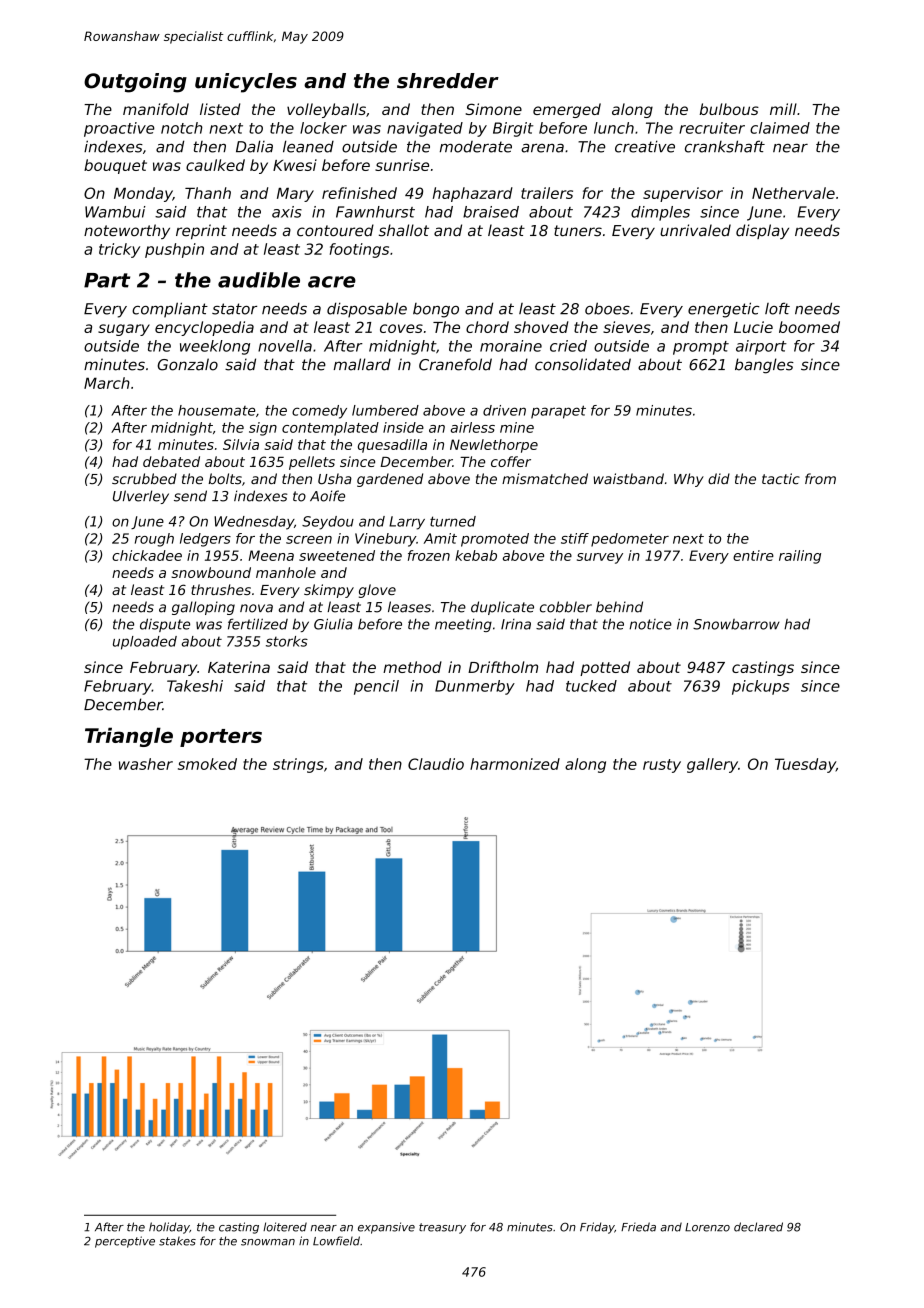 The image size is (924, 1308). I want to click on cobbler, so click(566, 607).
